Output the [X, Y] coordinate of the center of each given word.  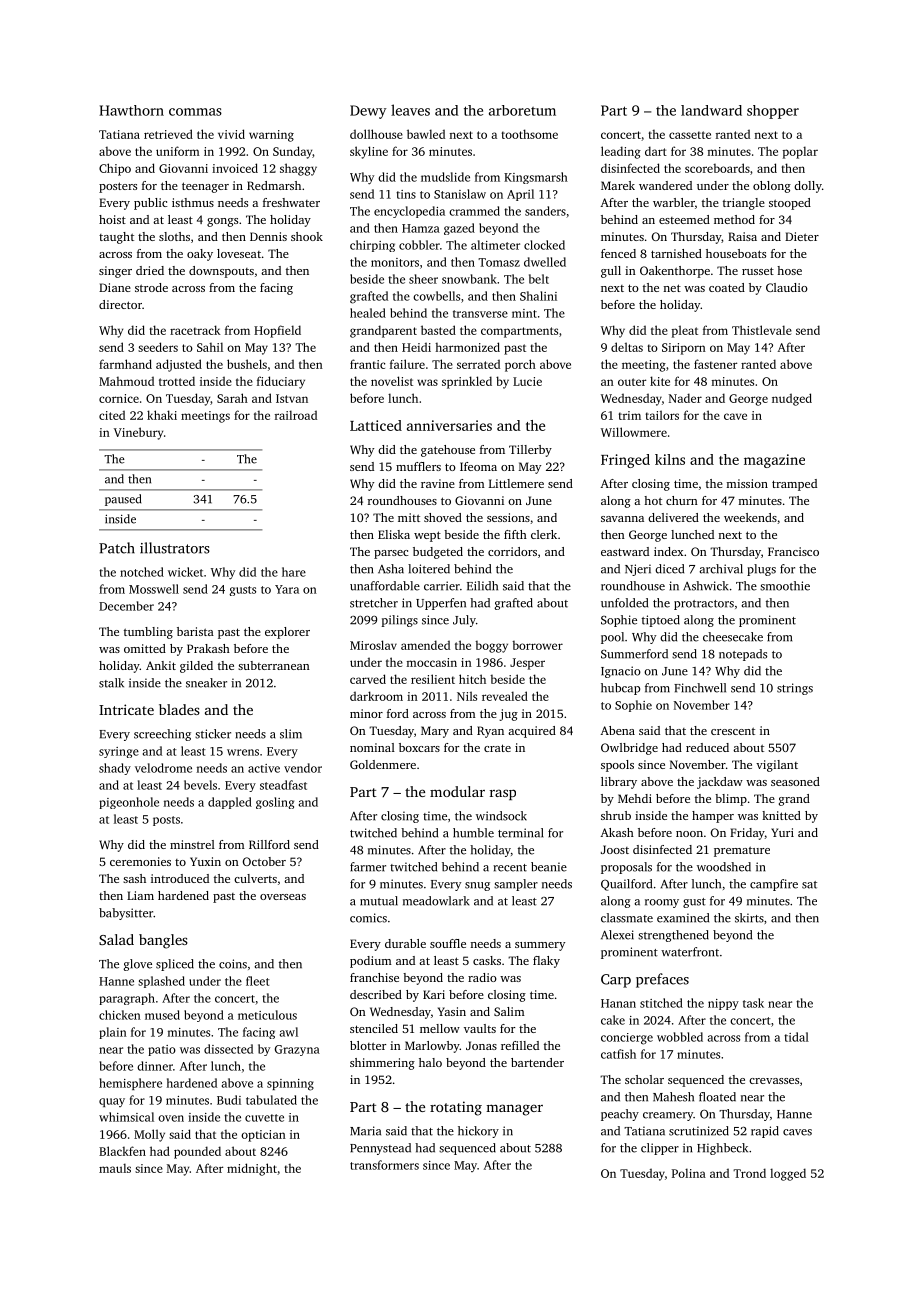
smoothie [785, 586]
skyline [369, 152]
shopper [773, 112]
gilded [196, 667]
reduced [707, 747]
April [520, 195]
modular [457, 791]
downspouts [221, 272]
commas [195, 112]
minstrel [192, 844]
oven [171, 1118]
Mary [435, 732]
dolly [808, 187]
